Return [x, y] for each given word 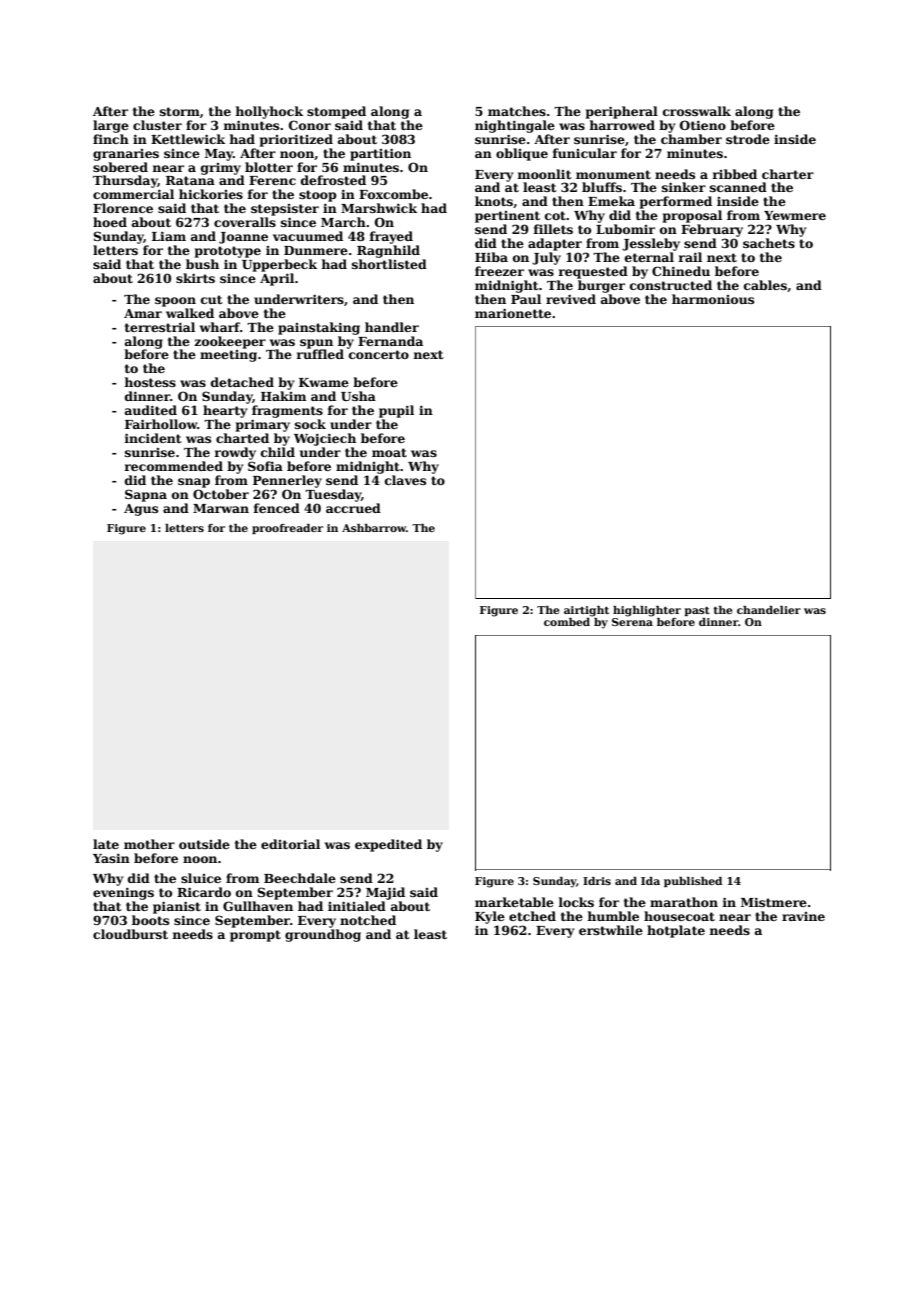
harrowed [622, 125]
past [697, 611]
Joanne [243, 238]
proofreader [287, 529]
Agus [141, 510]
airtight [586, 611]
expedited [388, 845]
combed [567, 622]
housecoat [679, 916]
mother [149, 844]
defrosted [333, 180]
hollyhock [269, 112]
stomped [336, 112]
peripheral [622, 112]
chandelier [769, 610]
